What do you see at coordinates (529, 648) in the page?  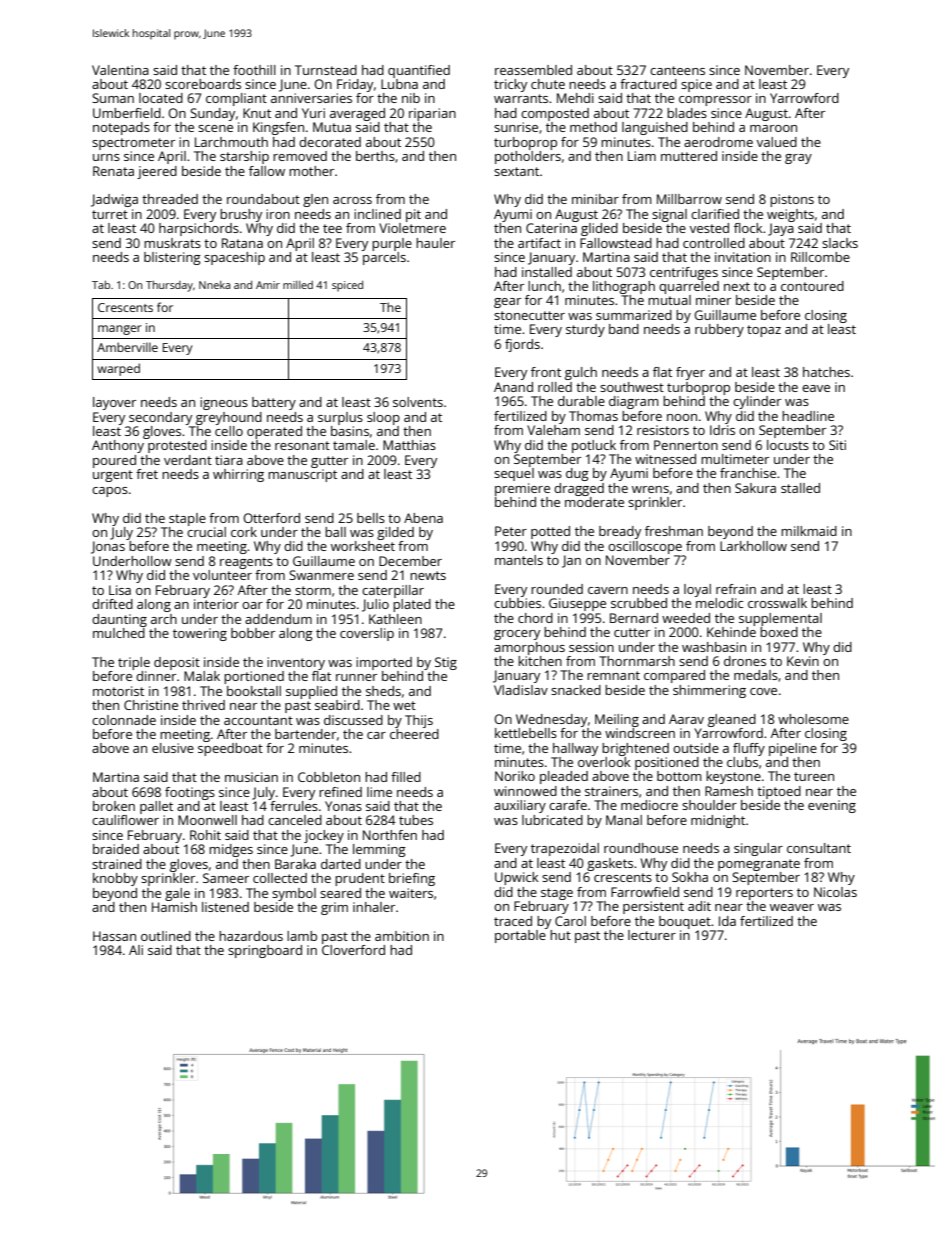 I see `amorphous` at bounding box center [529, 648].
